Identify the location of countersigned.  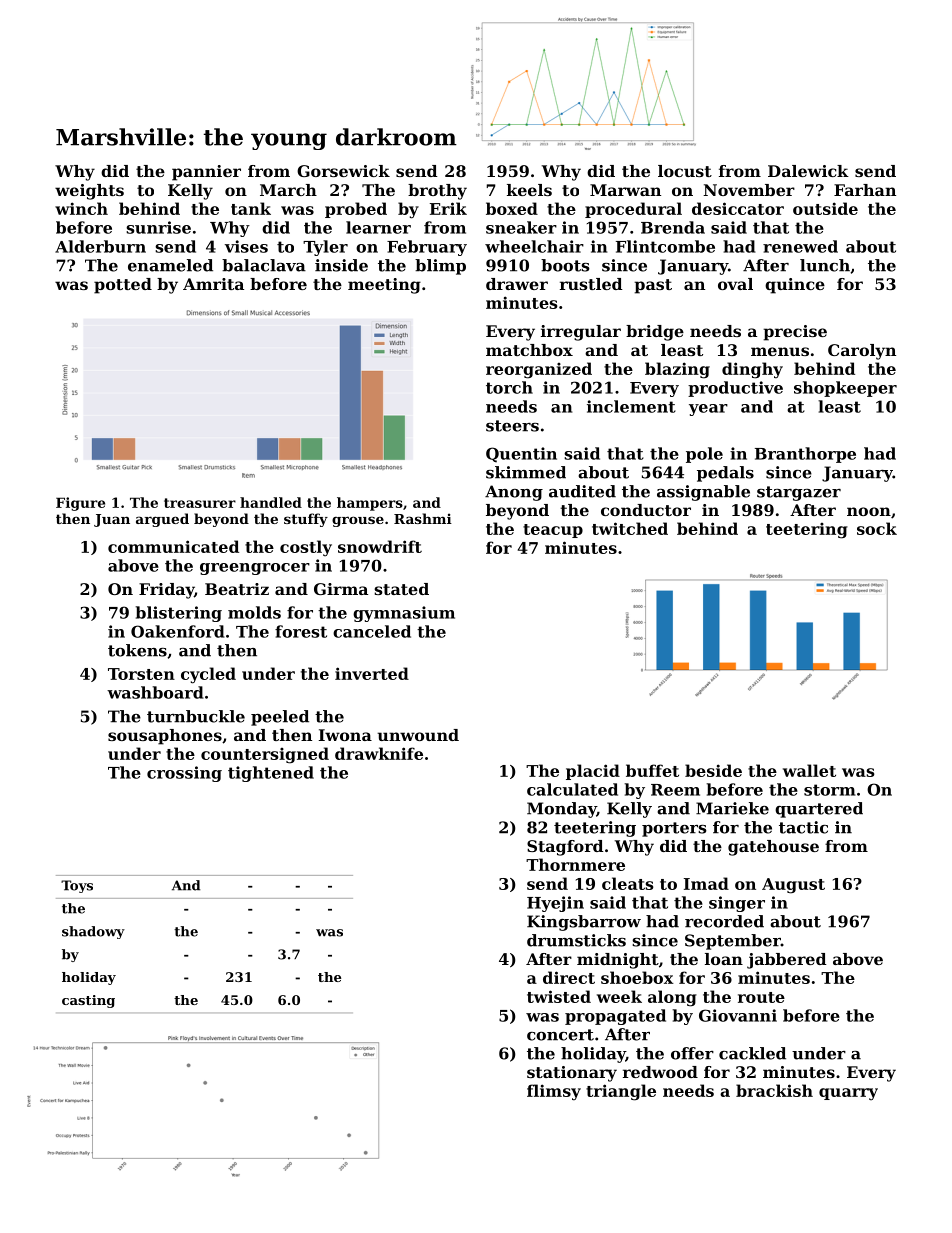
(265, 755).
